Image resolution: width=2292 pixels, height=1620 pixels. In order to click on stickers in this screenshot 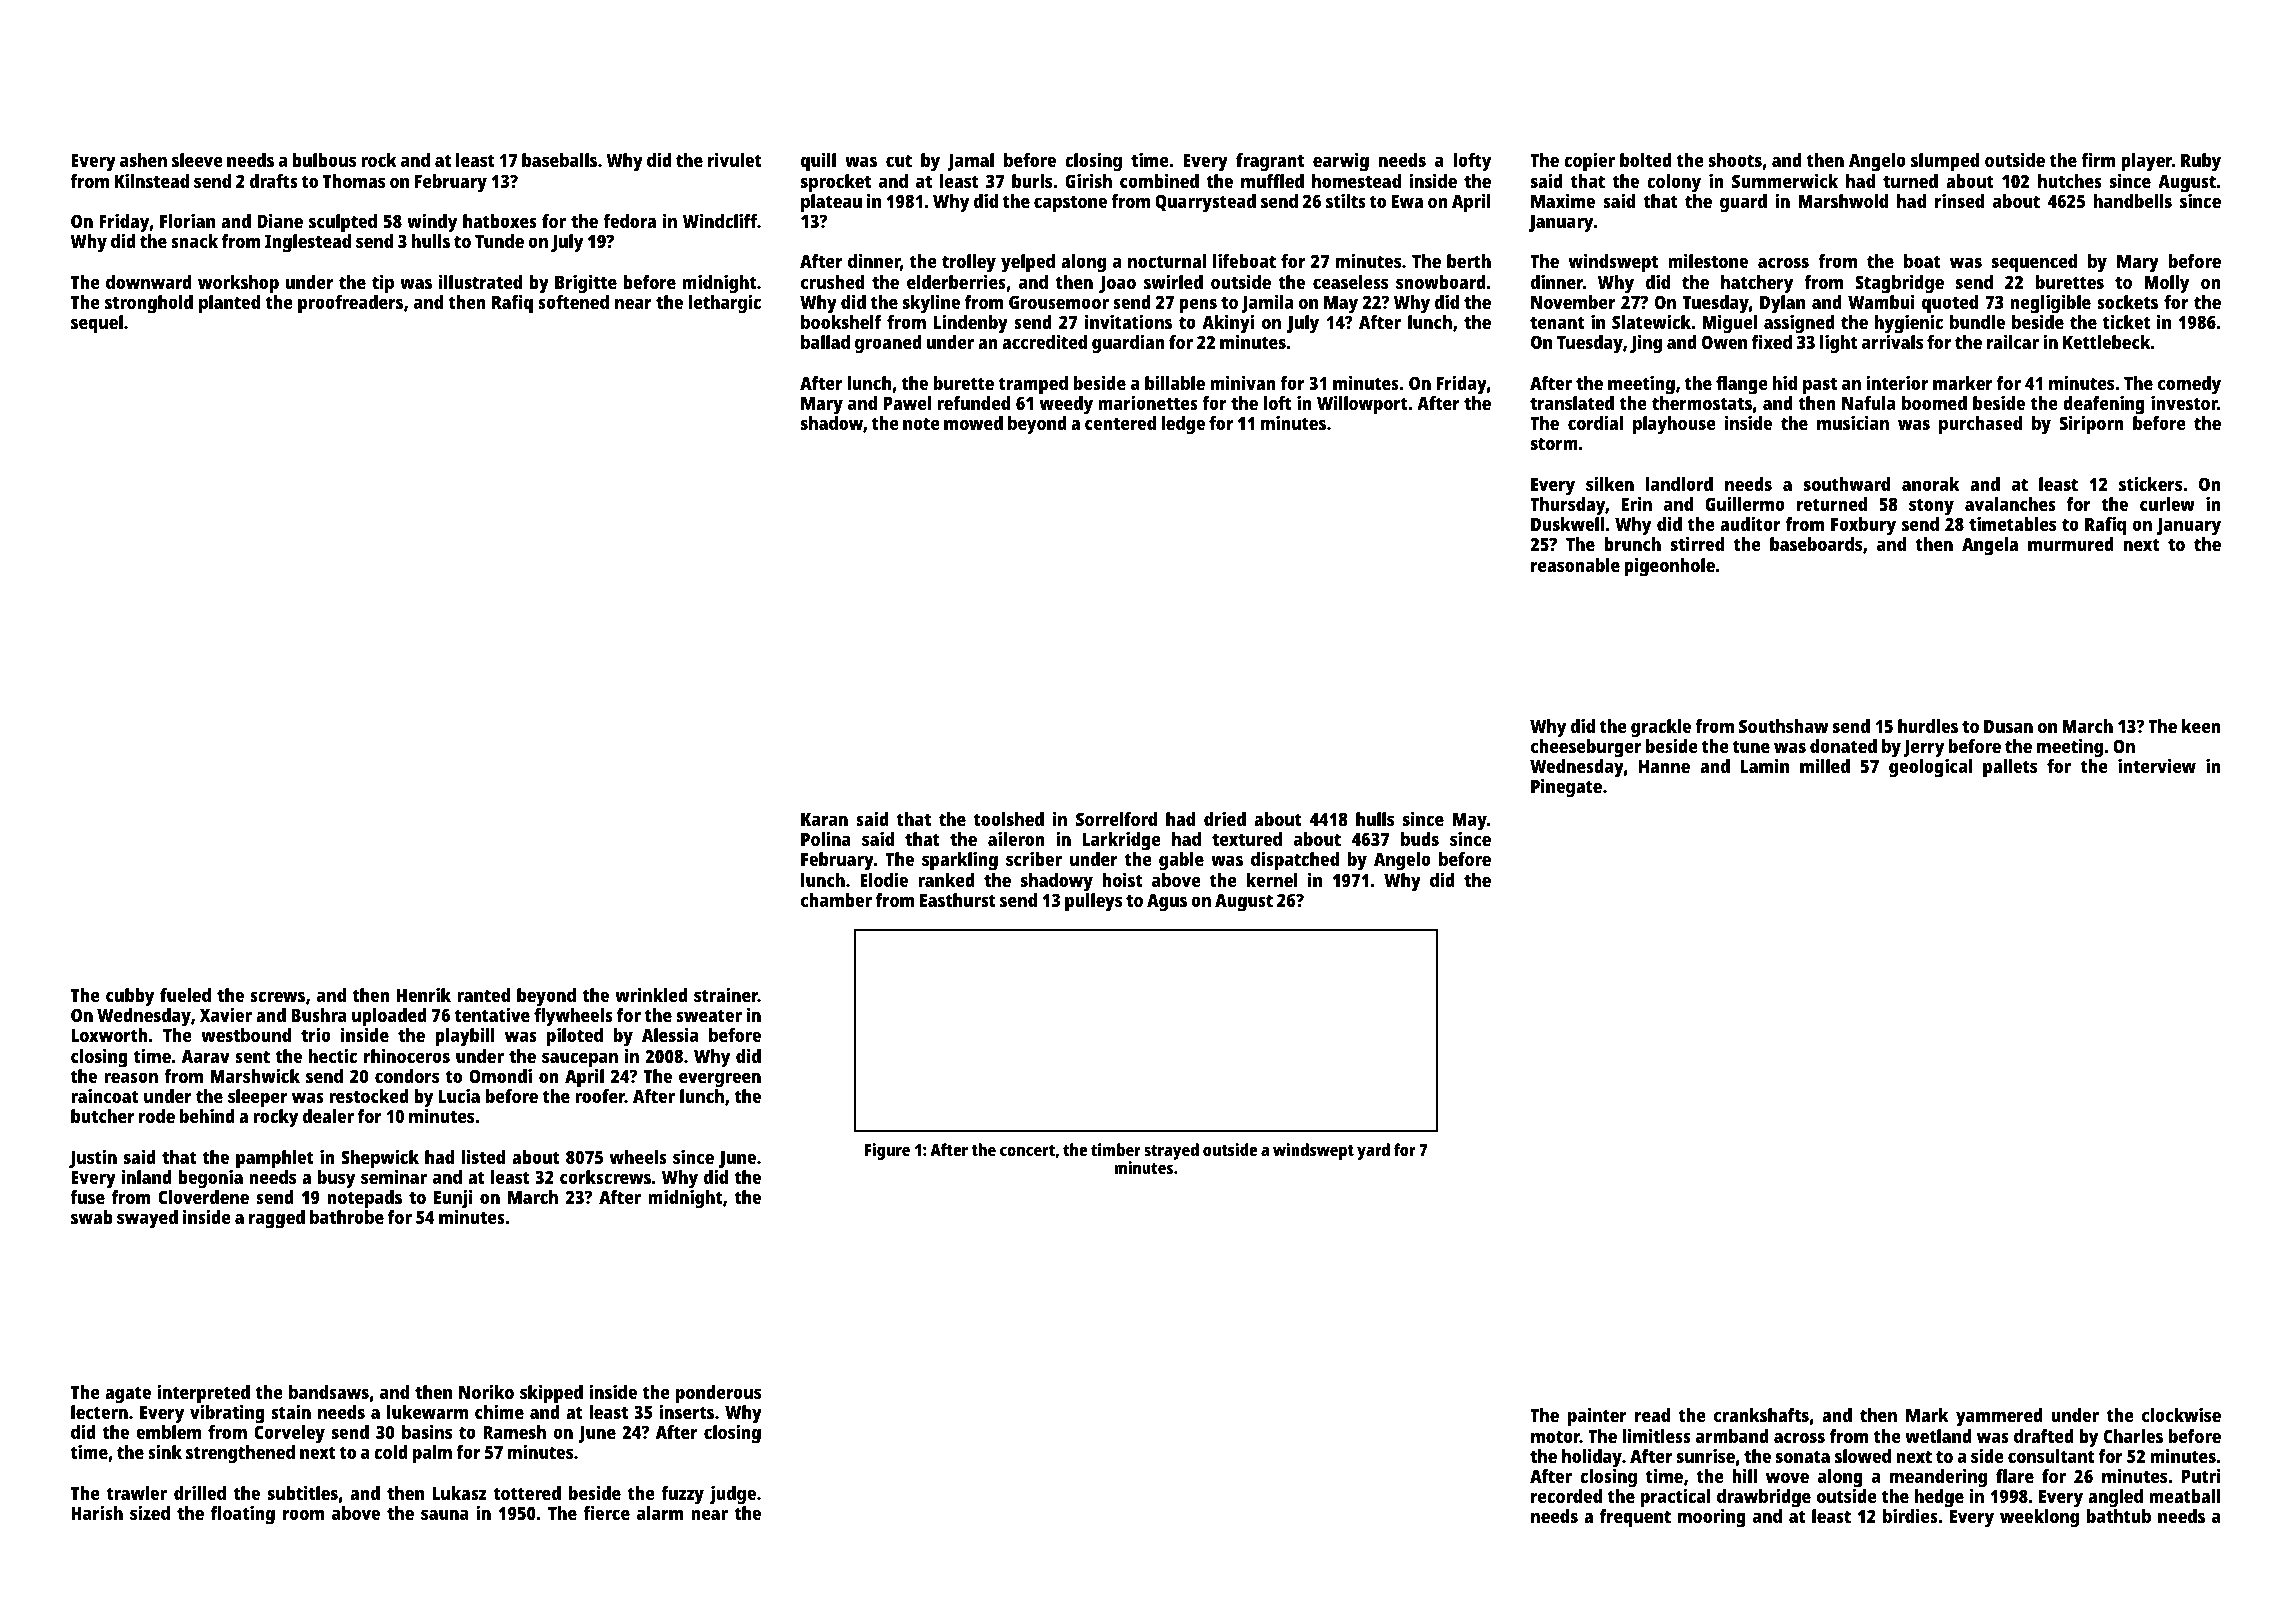, I will do `click(2150, 484)`.
